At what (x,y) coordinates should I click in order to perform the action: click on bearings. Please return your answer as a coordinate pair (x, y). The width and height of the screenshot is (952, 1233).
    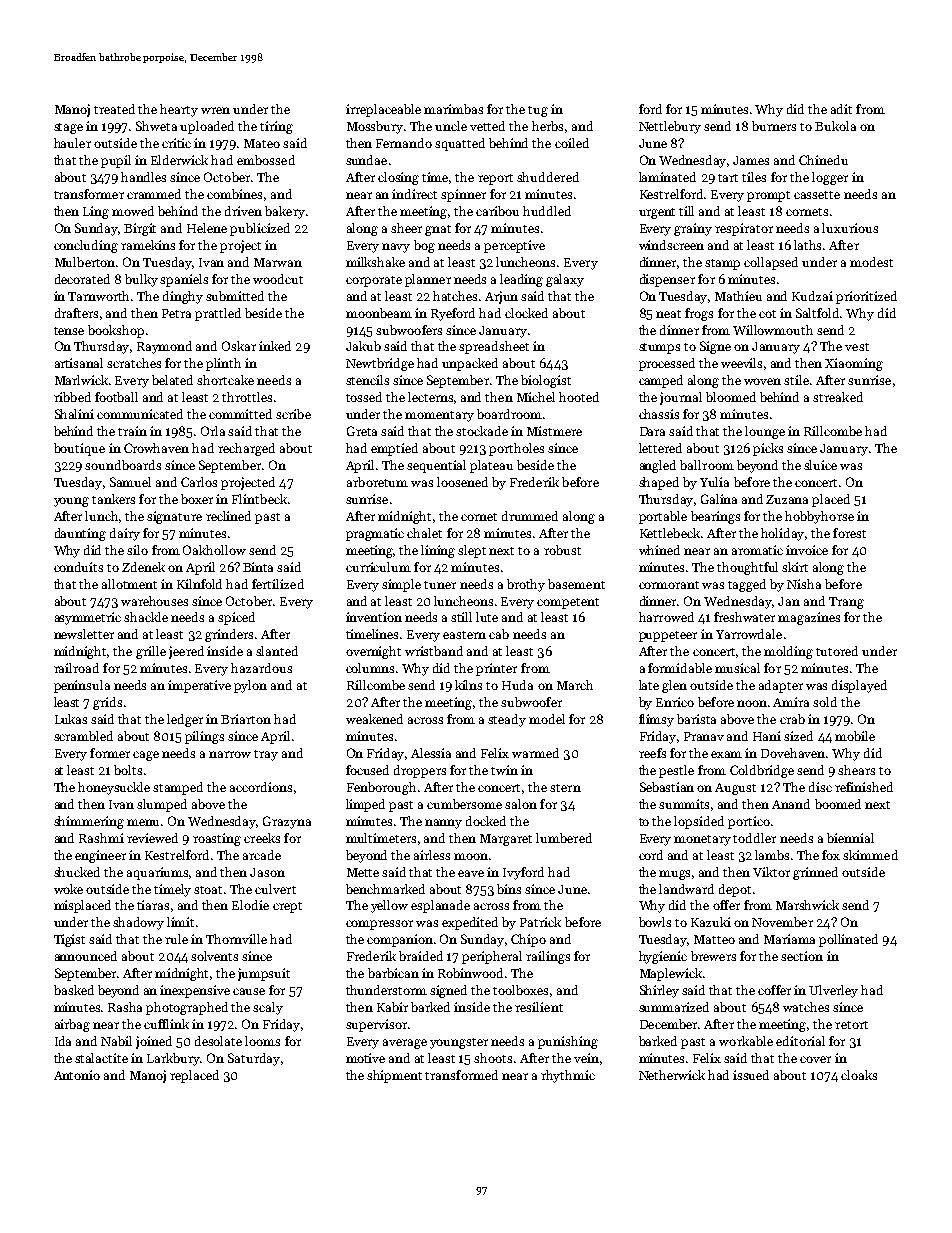
    Looking at the image, I should click on (715, 517).
